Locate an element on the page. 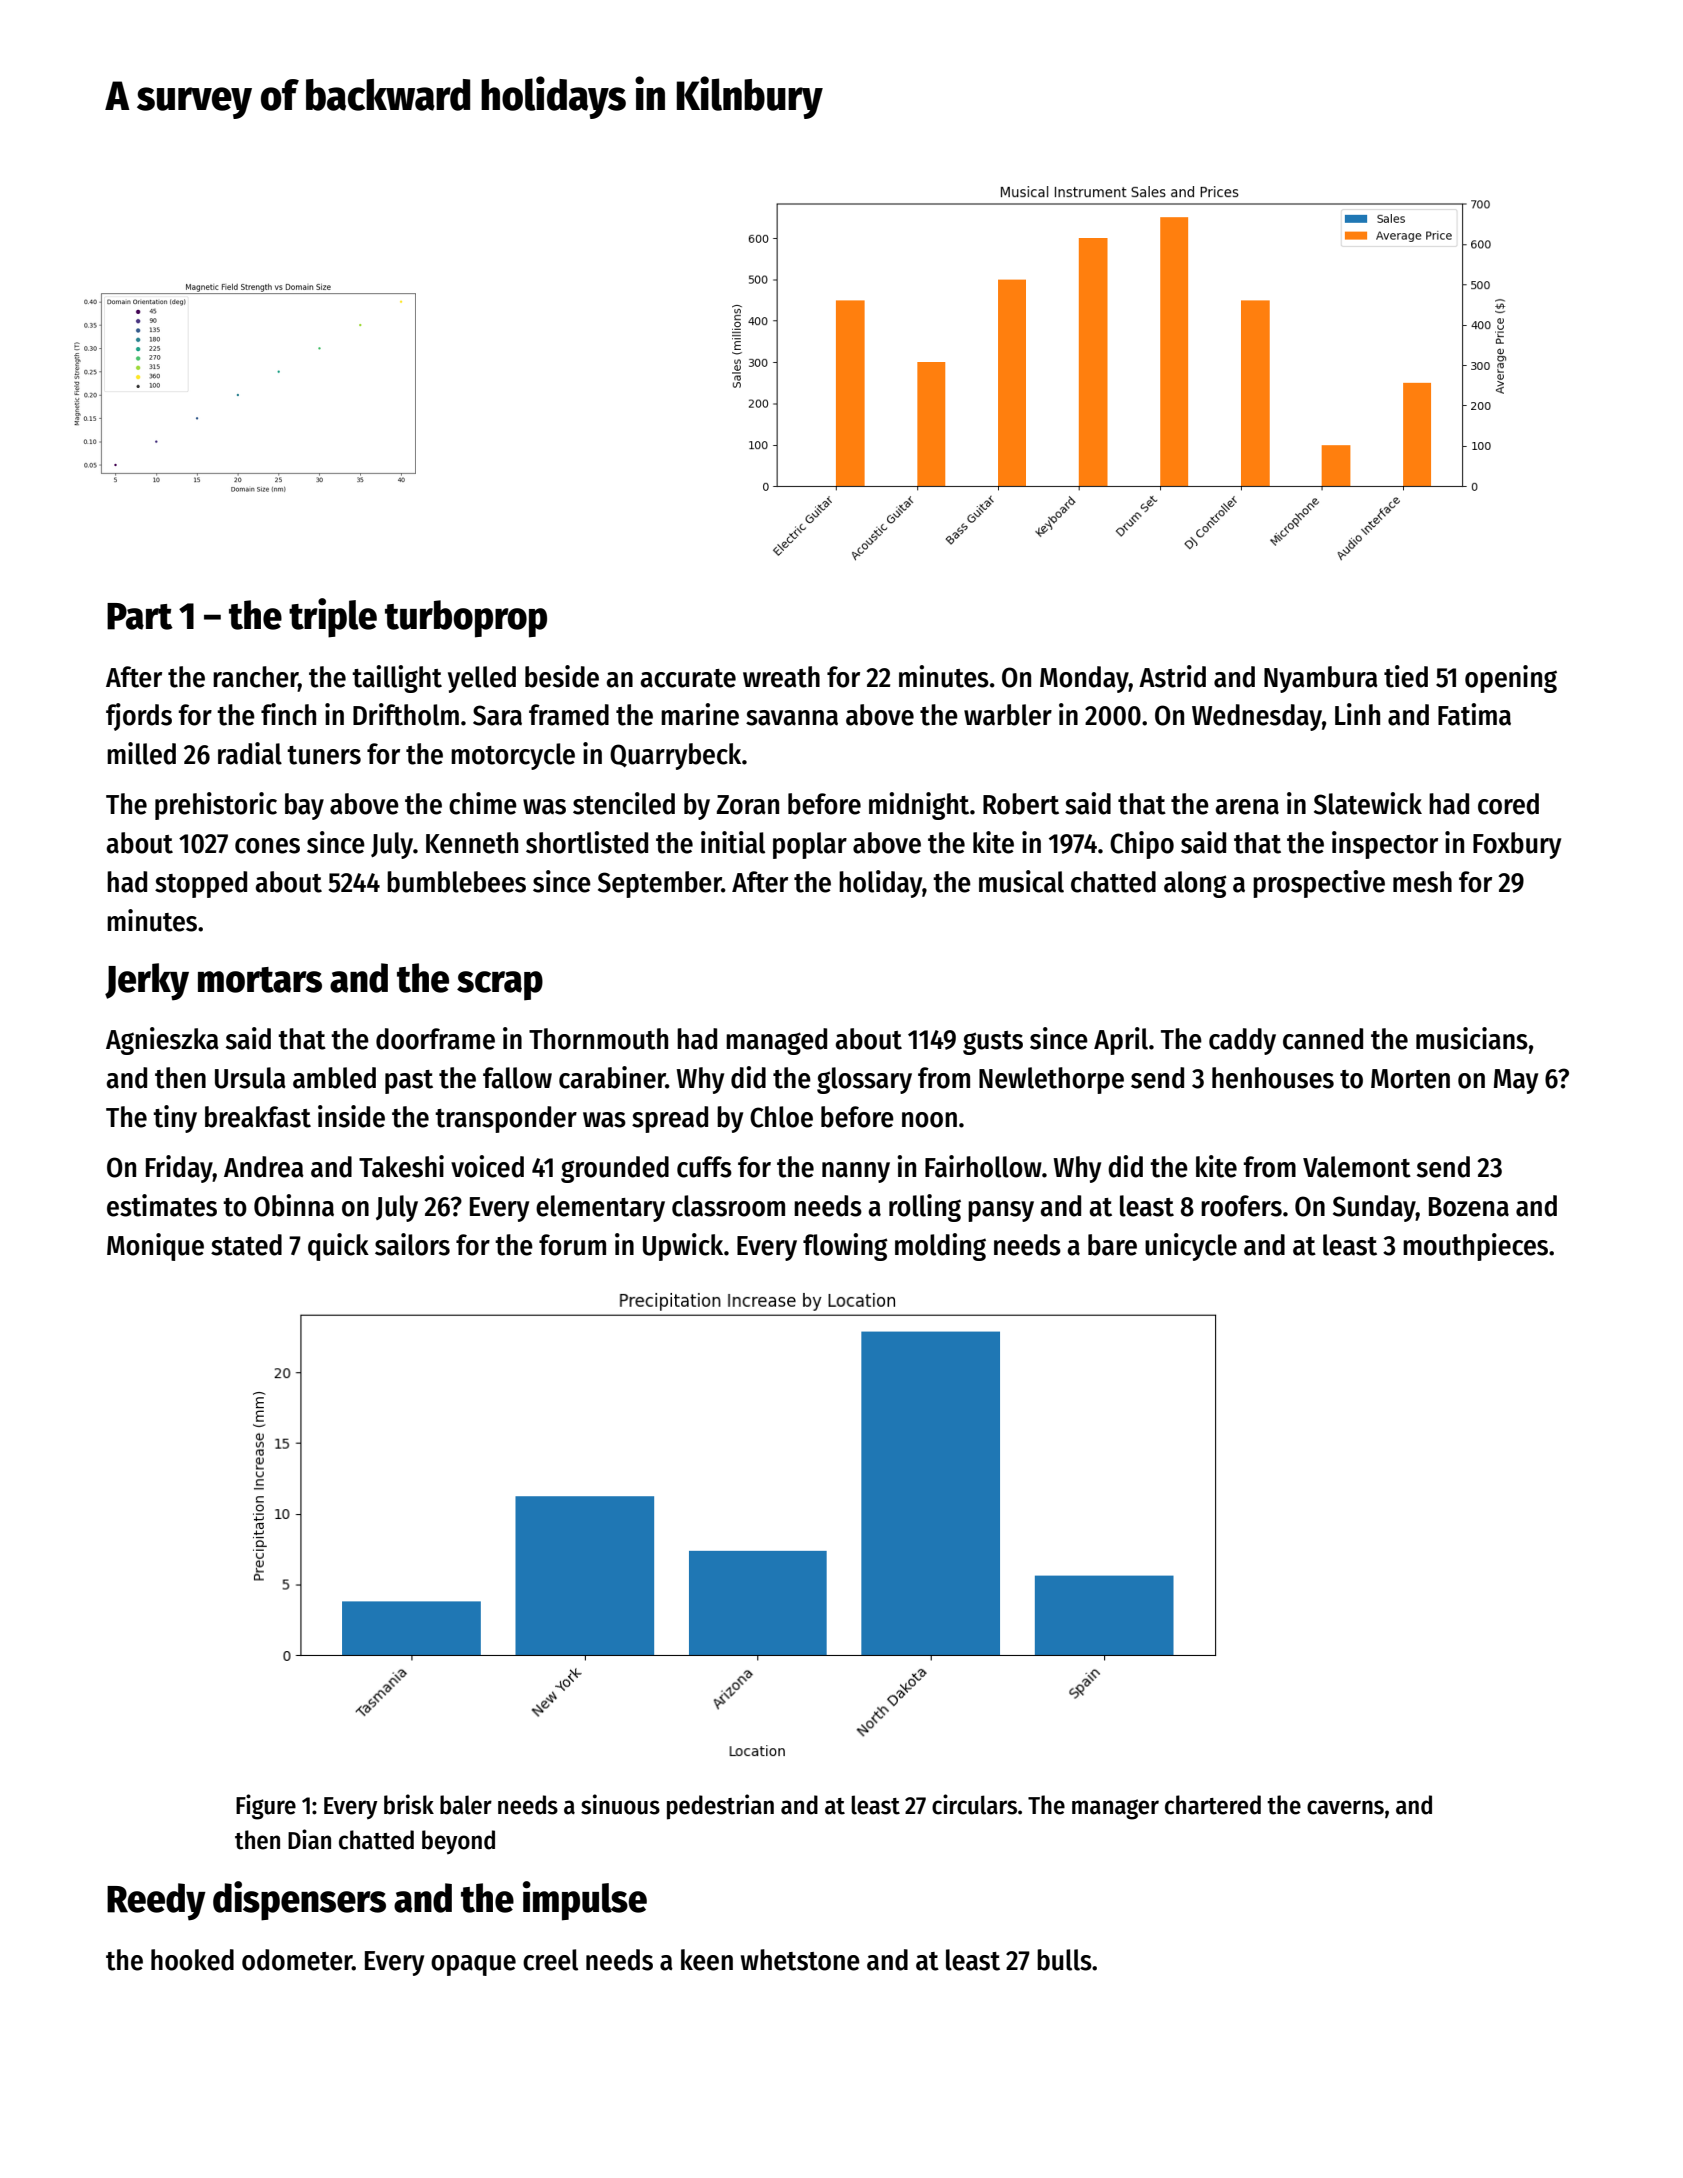  bulls is located at coordinates (1064, 1960).
